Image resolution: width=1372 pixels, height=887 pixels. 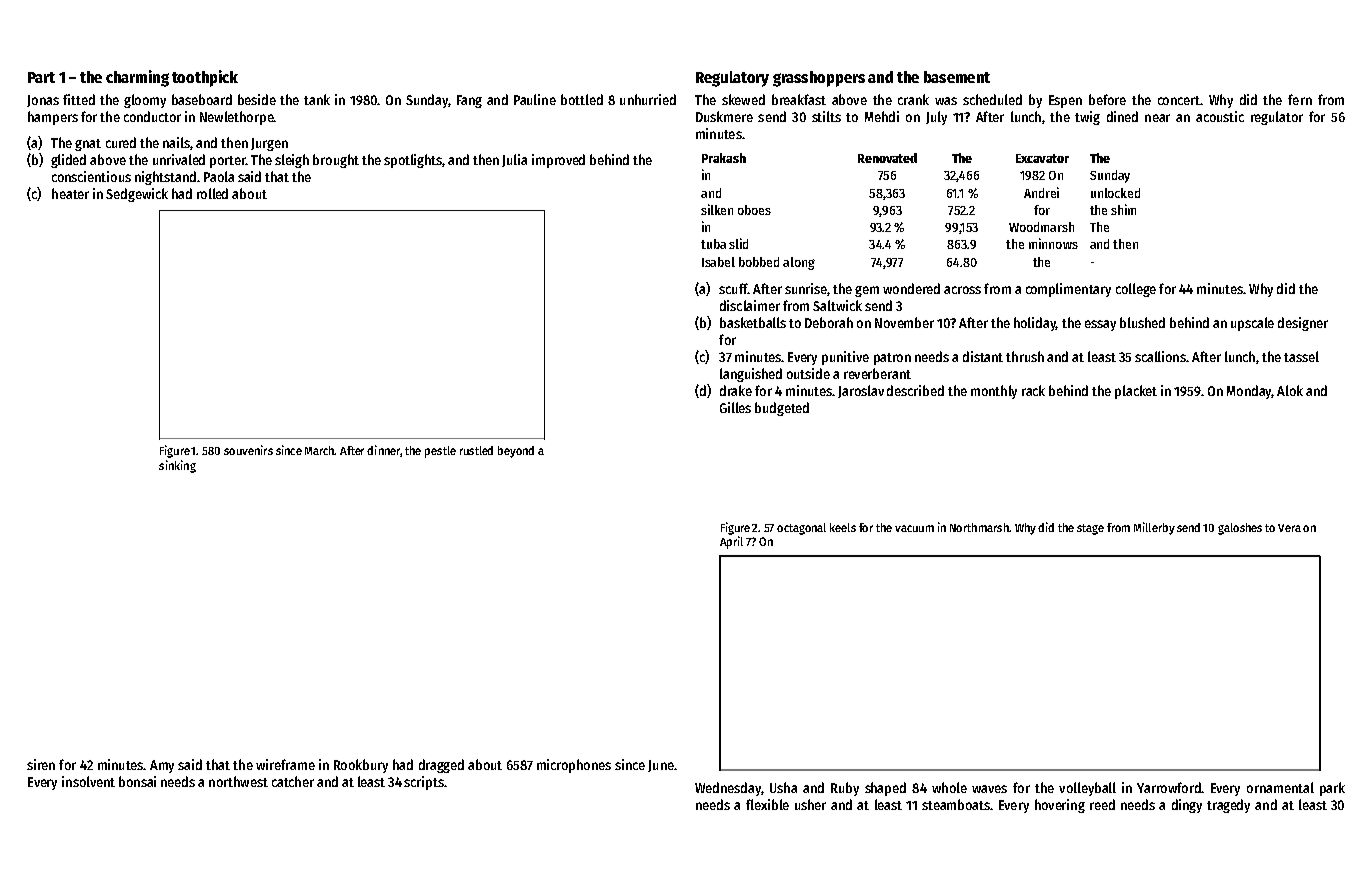 I want to click on shim, so click(x=1123, y=209).
